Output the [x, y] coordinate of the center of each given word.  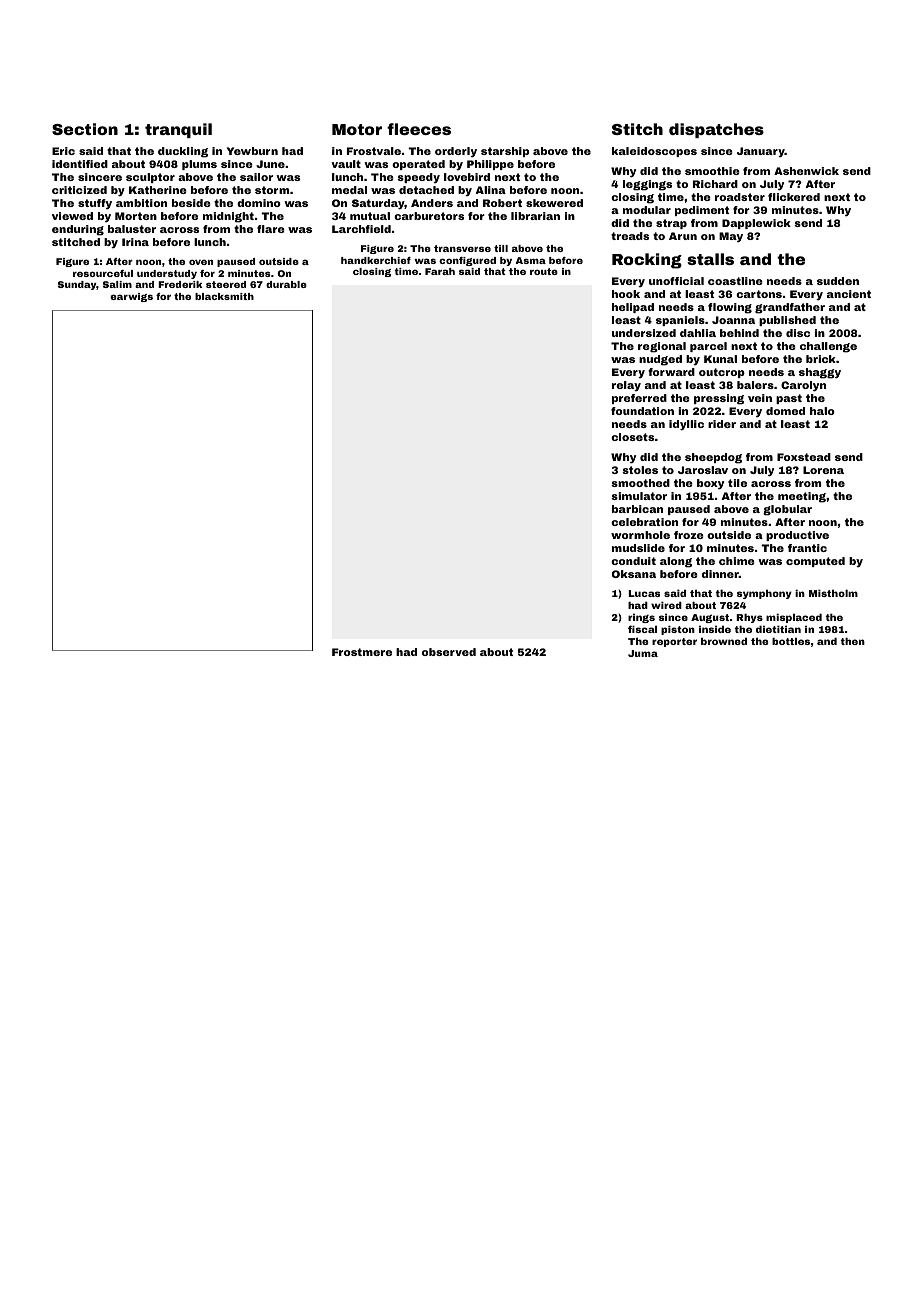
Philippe [490, 165]
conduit [633, 561]
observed [449, 652]
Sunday [77, 285]
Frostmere [362, 652]
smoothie [712, 171]
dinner [720, 574]
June [270, 164]
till [501, 248]
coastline [735, 281]
